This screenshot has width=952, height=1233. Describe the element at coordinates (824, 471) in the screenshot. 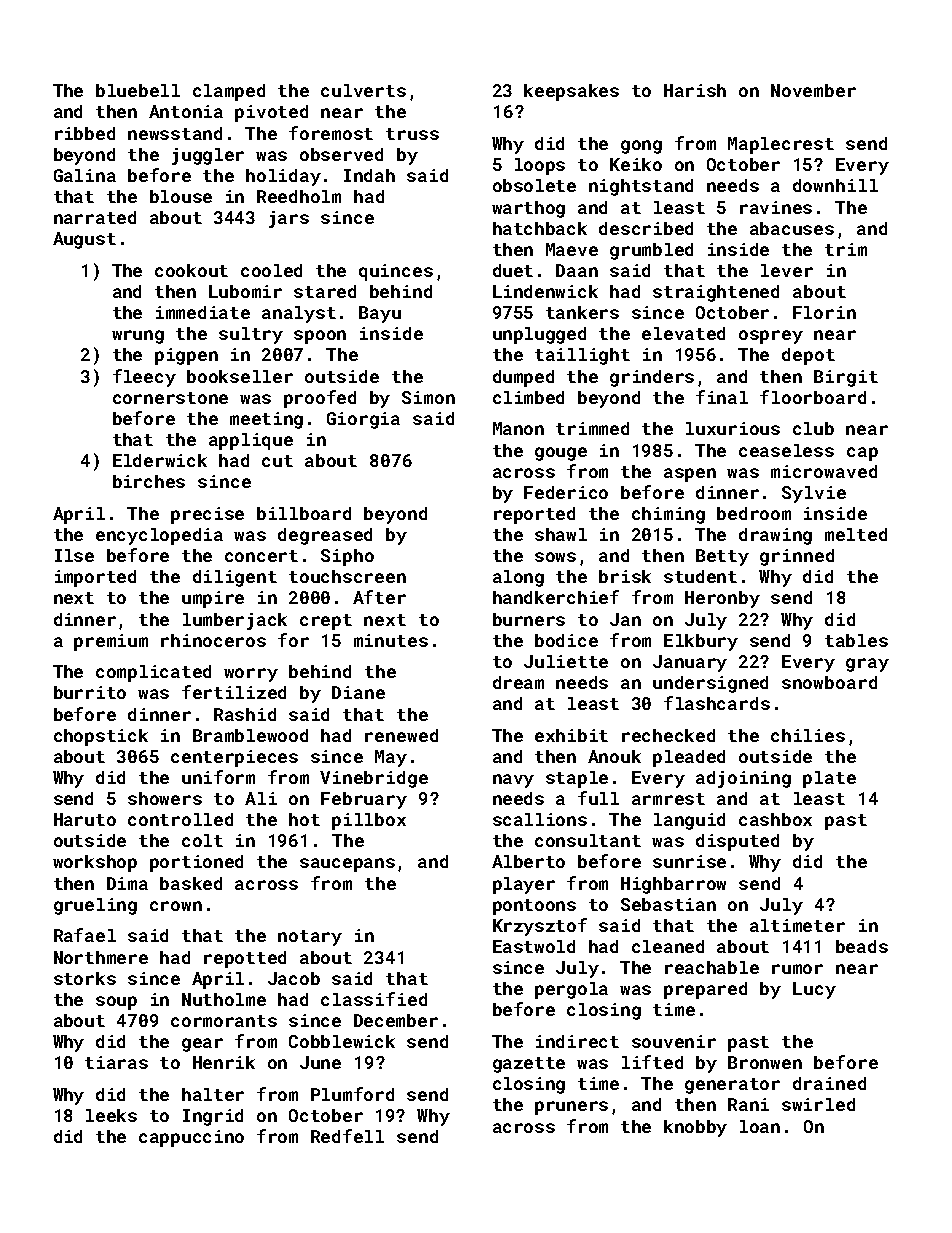

I see `microwaved` at that location.
